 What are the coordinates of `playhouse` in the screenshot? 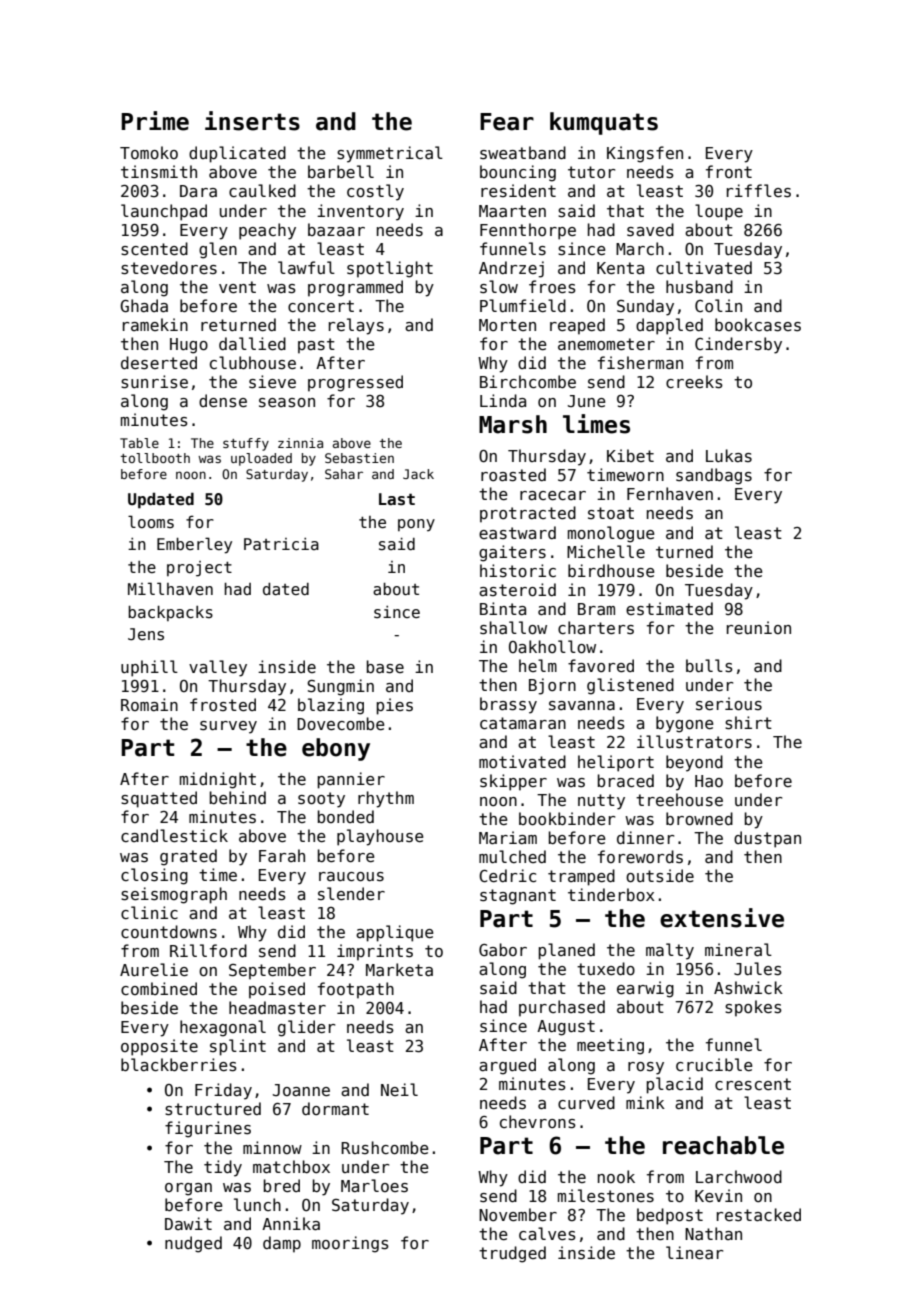 It's located at (380, 837).
